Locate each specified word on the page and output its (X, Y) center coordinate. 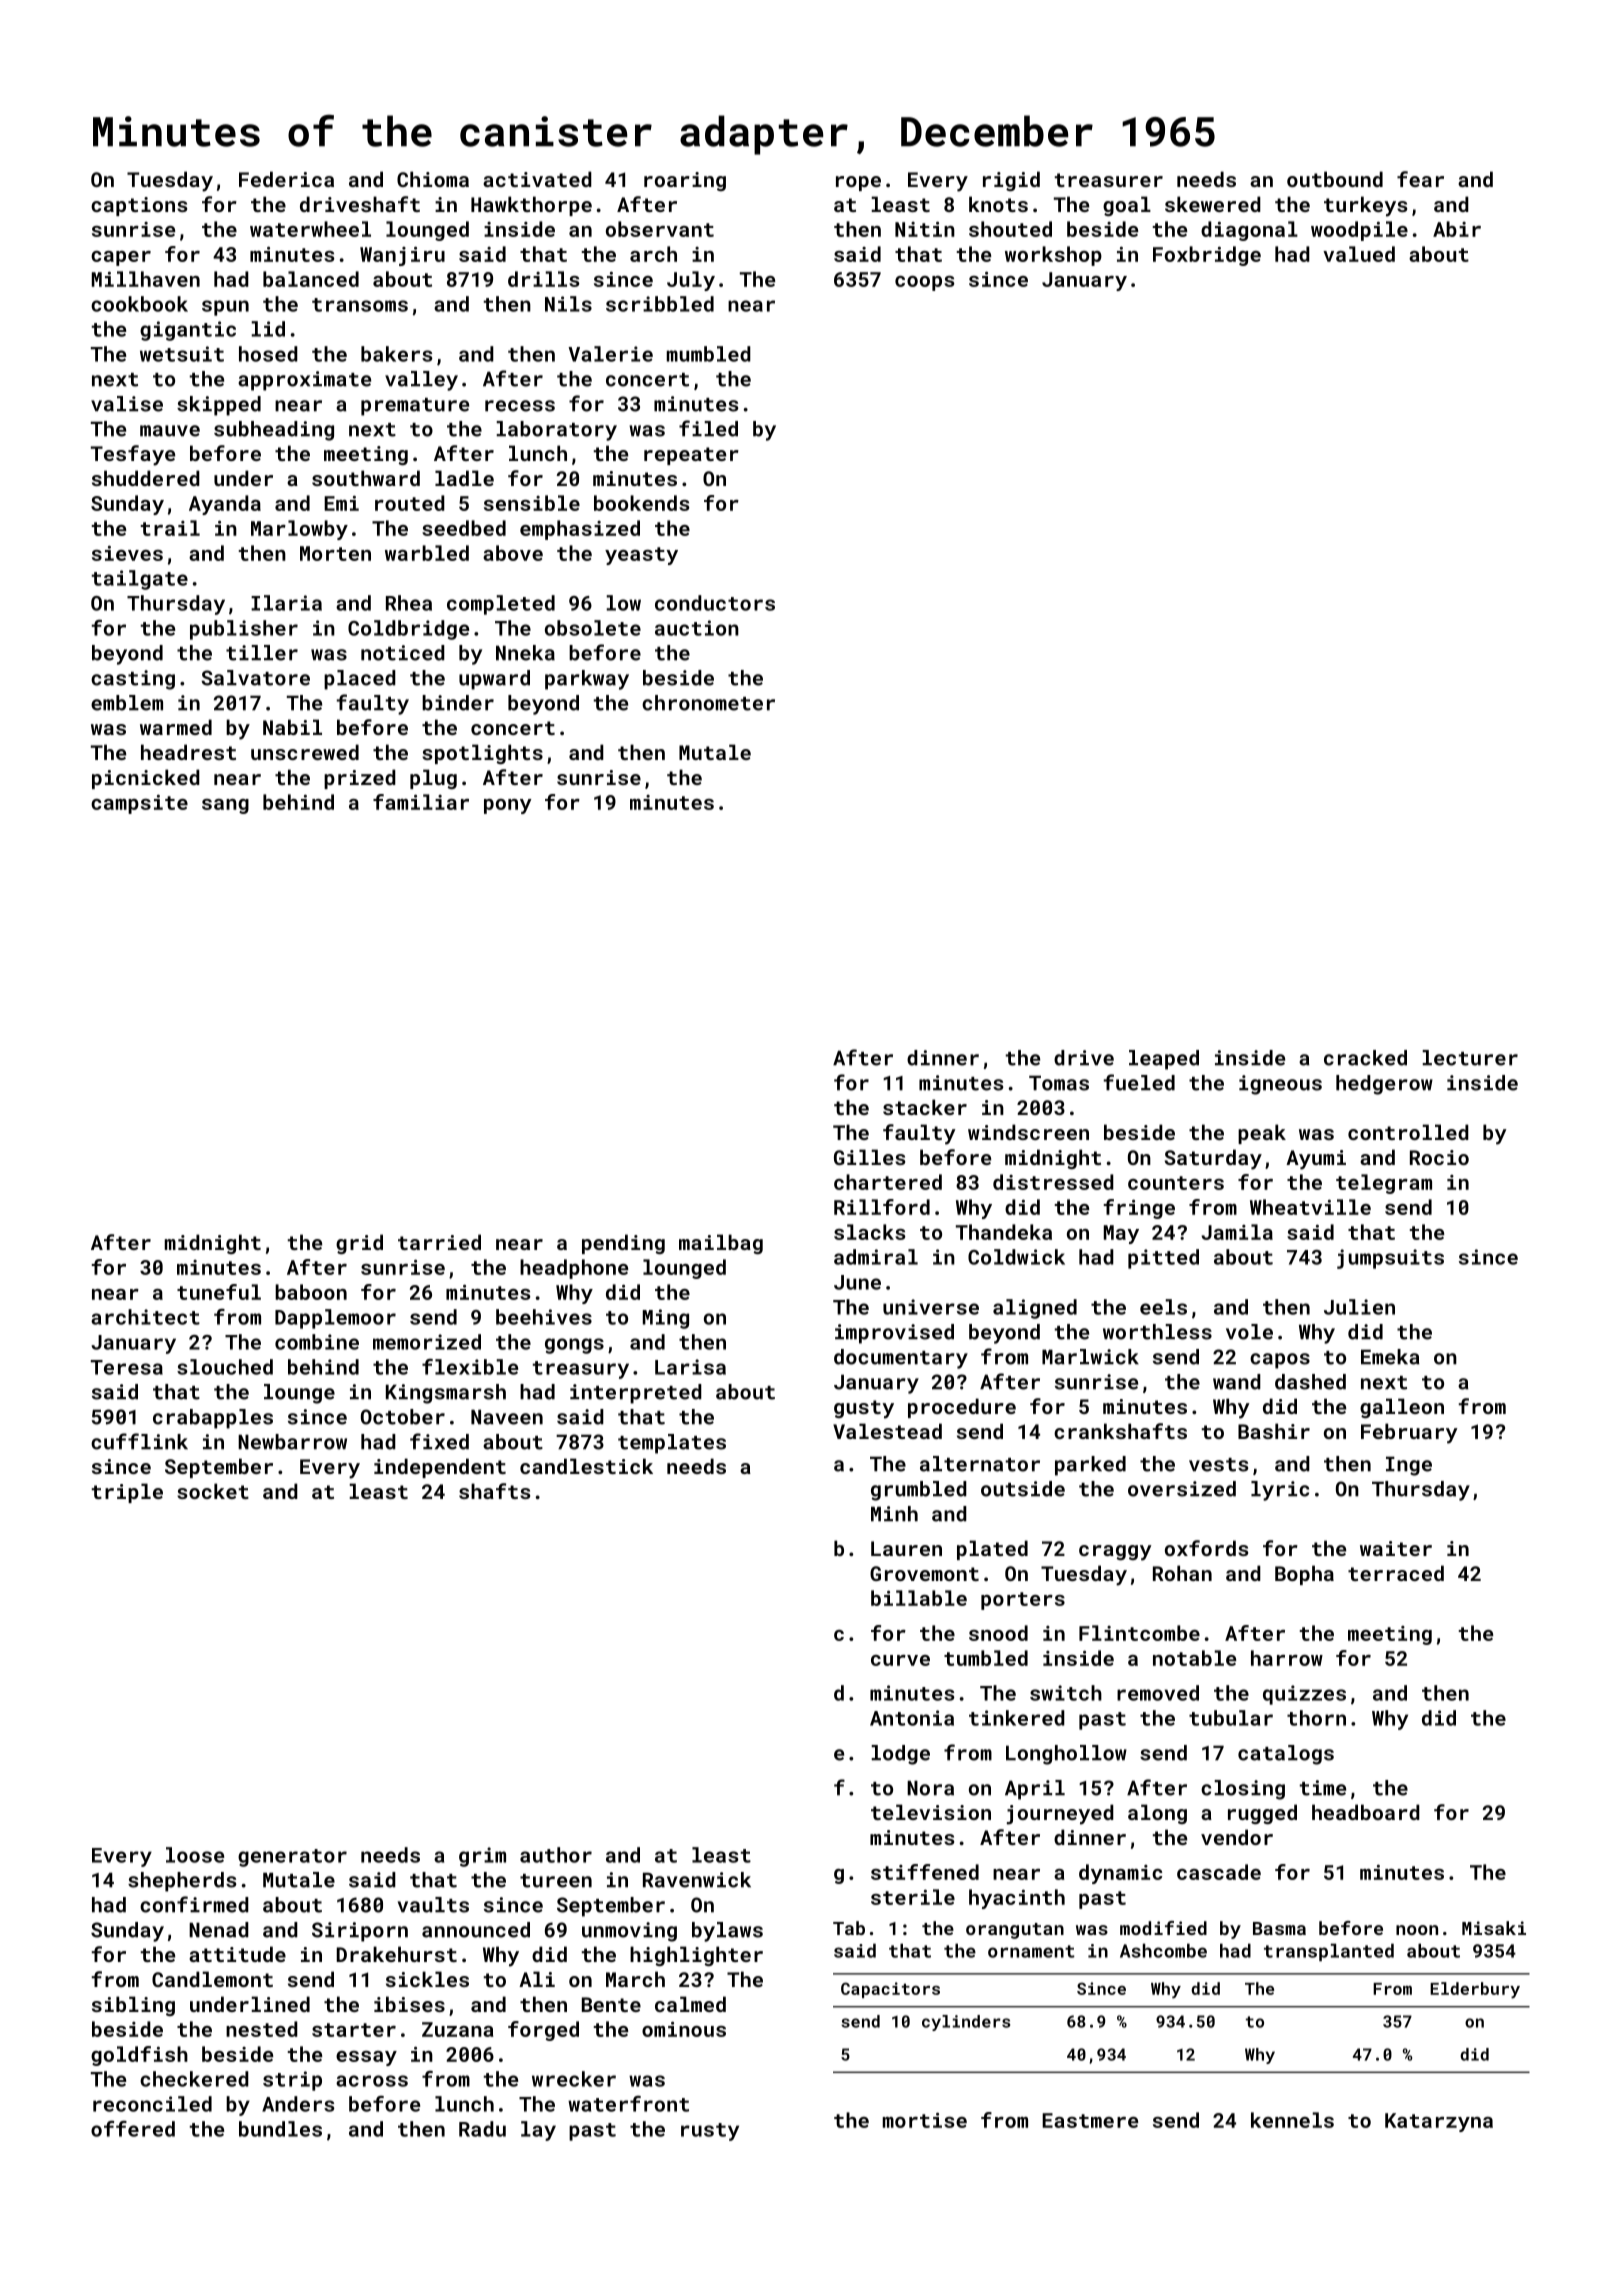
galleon (1402, 1408)
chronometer (708, 703)
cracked (1365, 1058)
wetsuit (182, 354)
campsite (139, 804)
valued (1359, 254)
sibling (133, 2006)
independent (440, 1468)
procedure (962, 1408)
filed (708, 428)
